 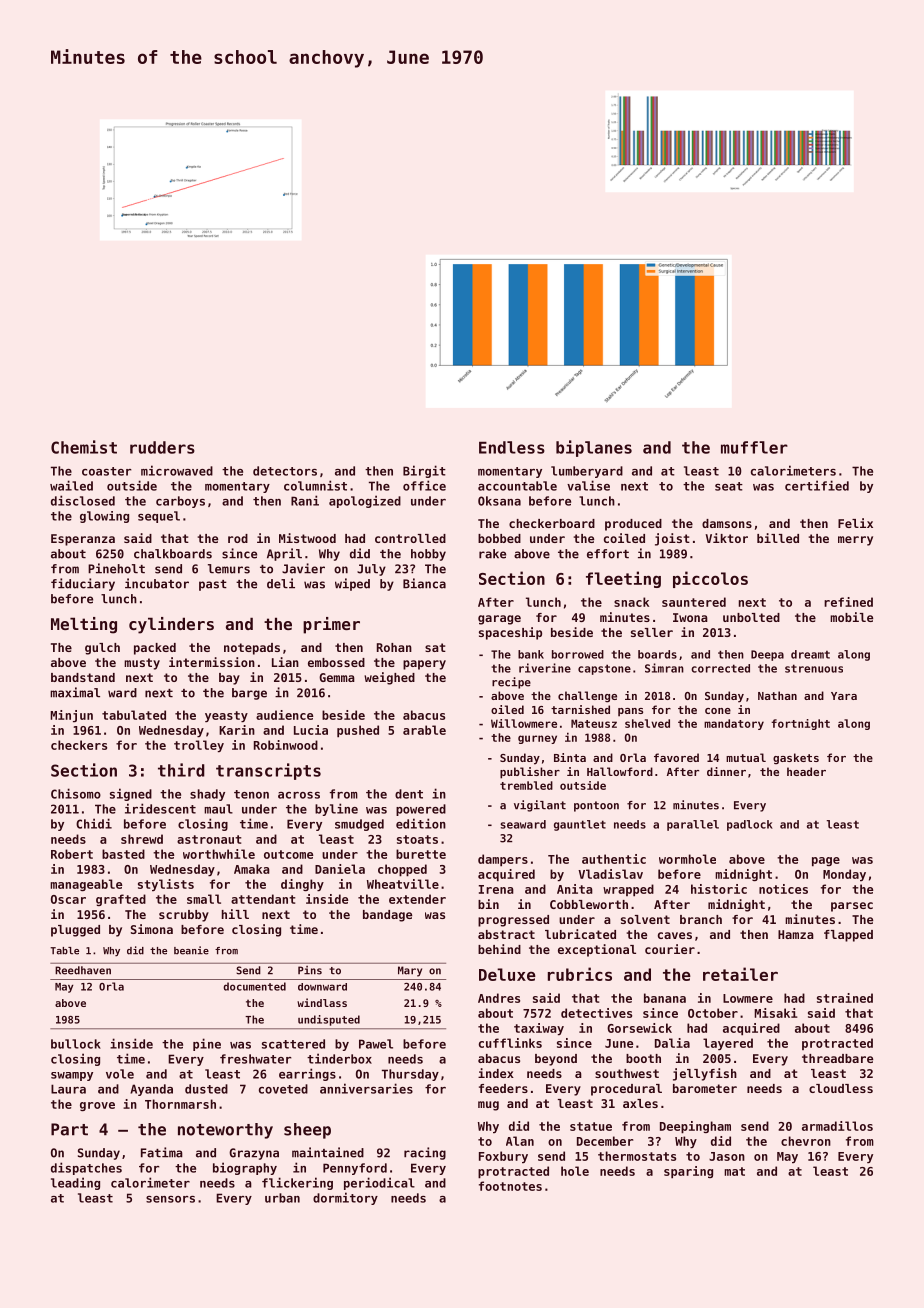 What do you see at coordinates (643, 1058) in the screenshot?
I see `booth` at bounding box center [643, 1058].
